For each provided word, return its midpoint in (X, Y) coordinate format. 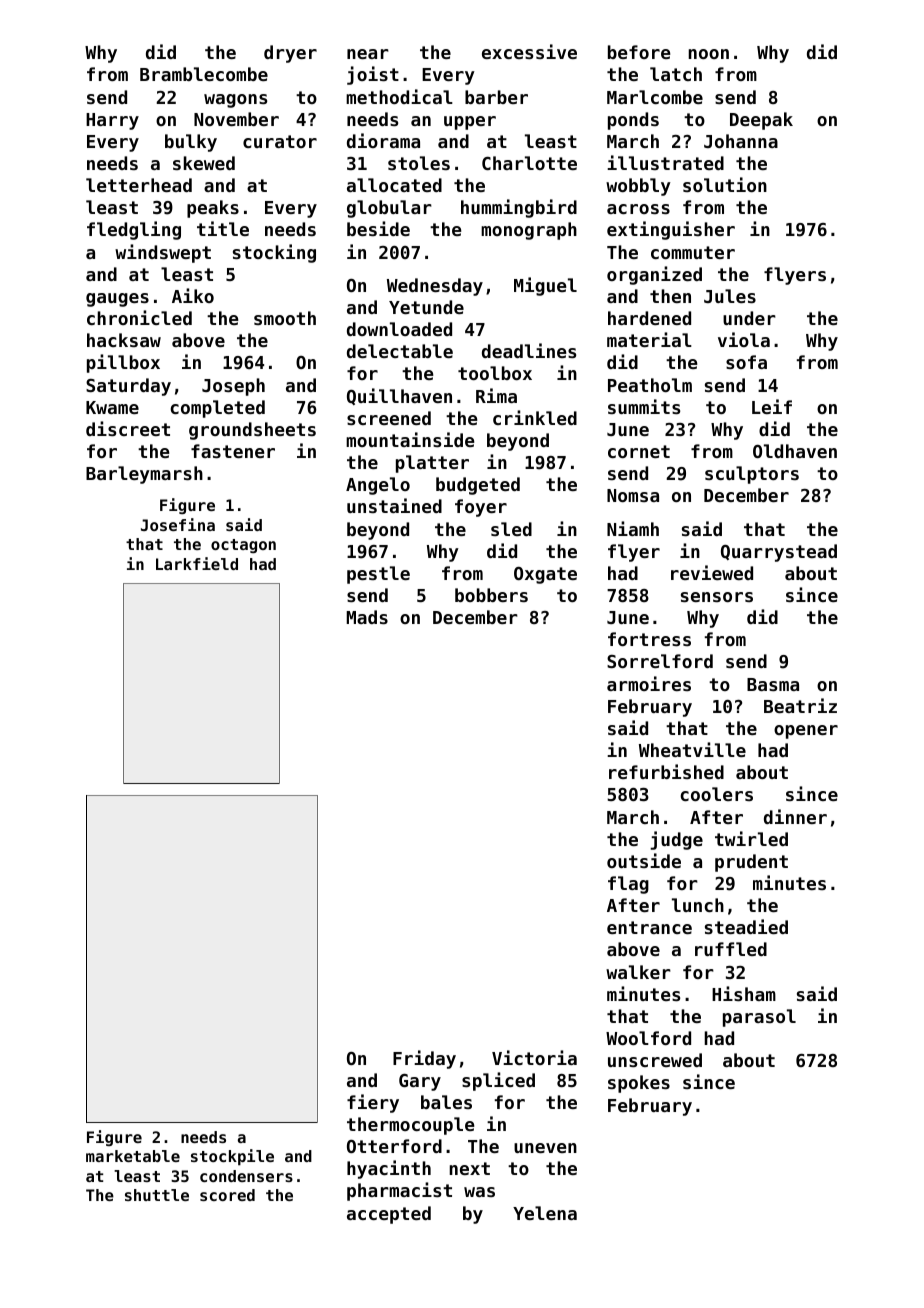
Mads (367, 617)
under (749, 318)
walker (638, 972)
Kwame (112, 407)
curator (280, 141)
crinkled (535, 417)
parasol (759, 1018)
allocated (394, 185)
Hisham (744, 993)
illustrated (665, 162)
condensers (246, 1176)
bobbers (491, 595)
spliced (498, 1081)
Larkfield (197, 563)
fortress (649, 639)
